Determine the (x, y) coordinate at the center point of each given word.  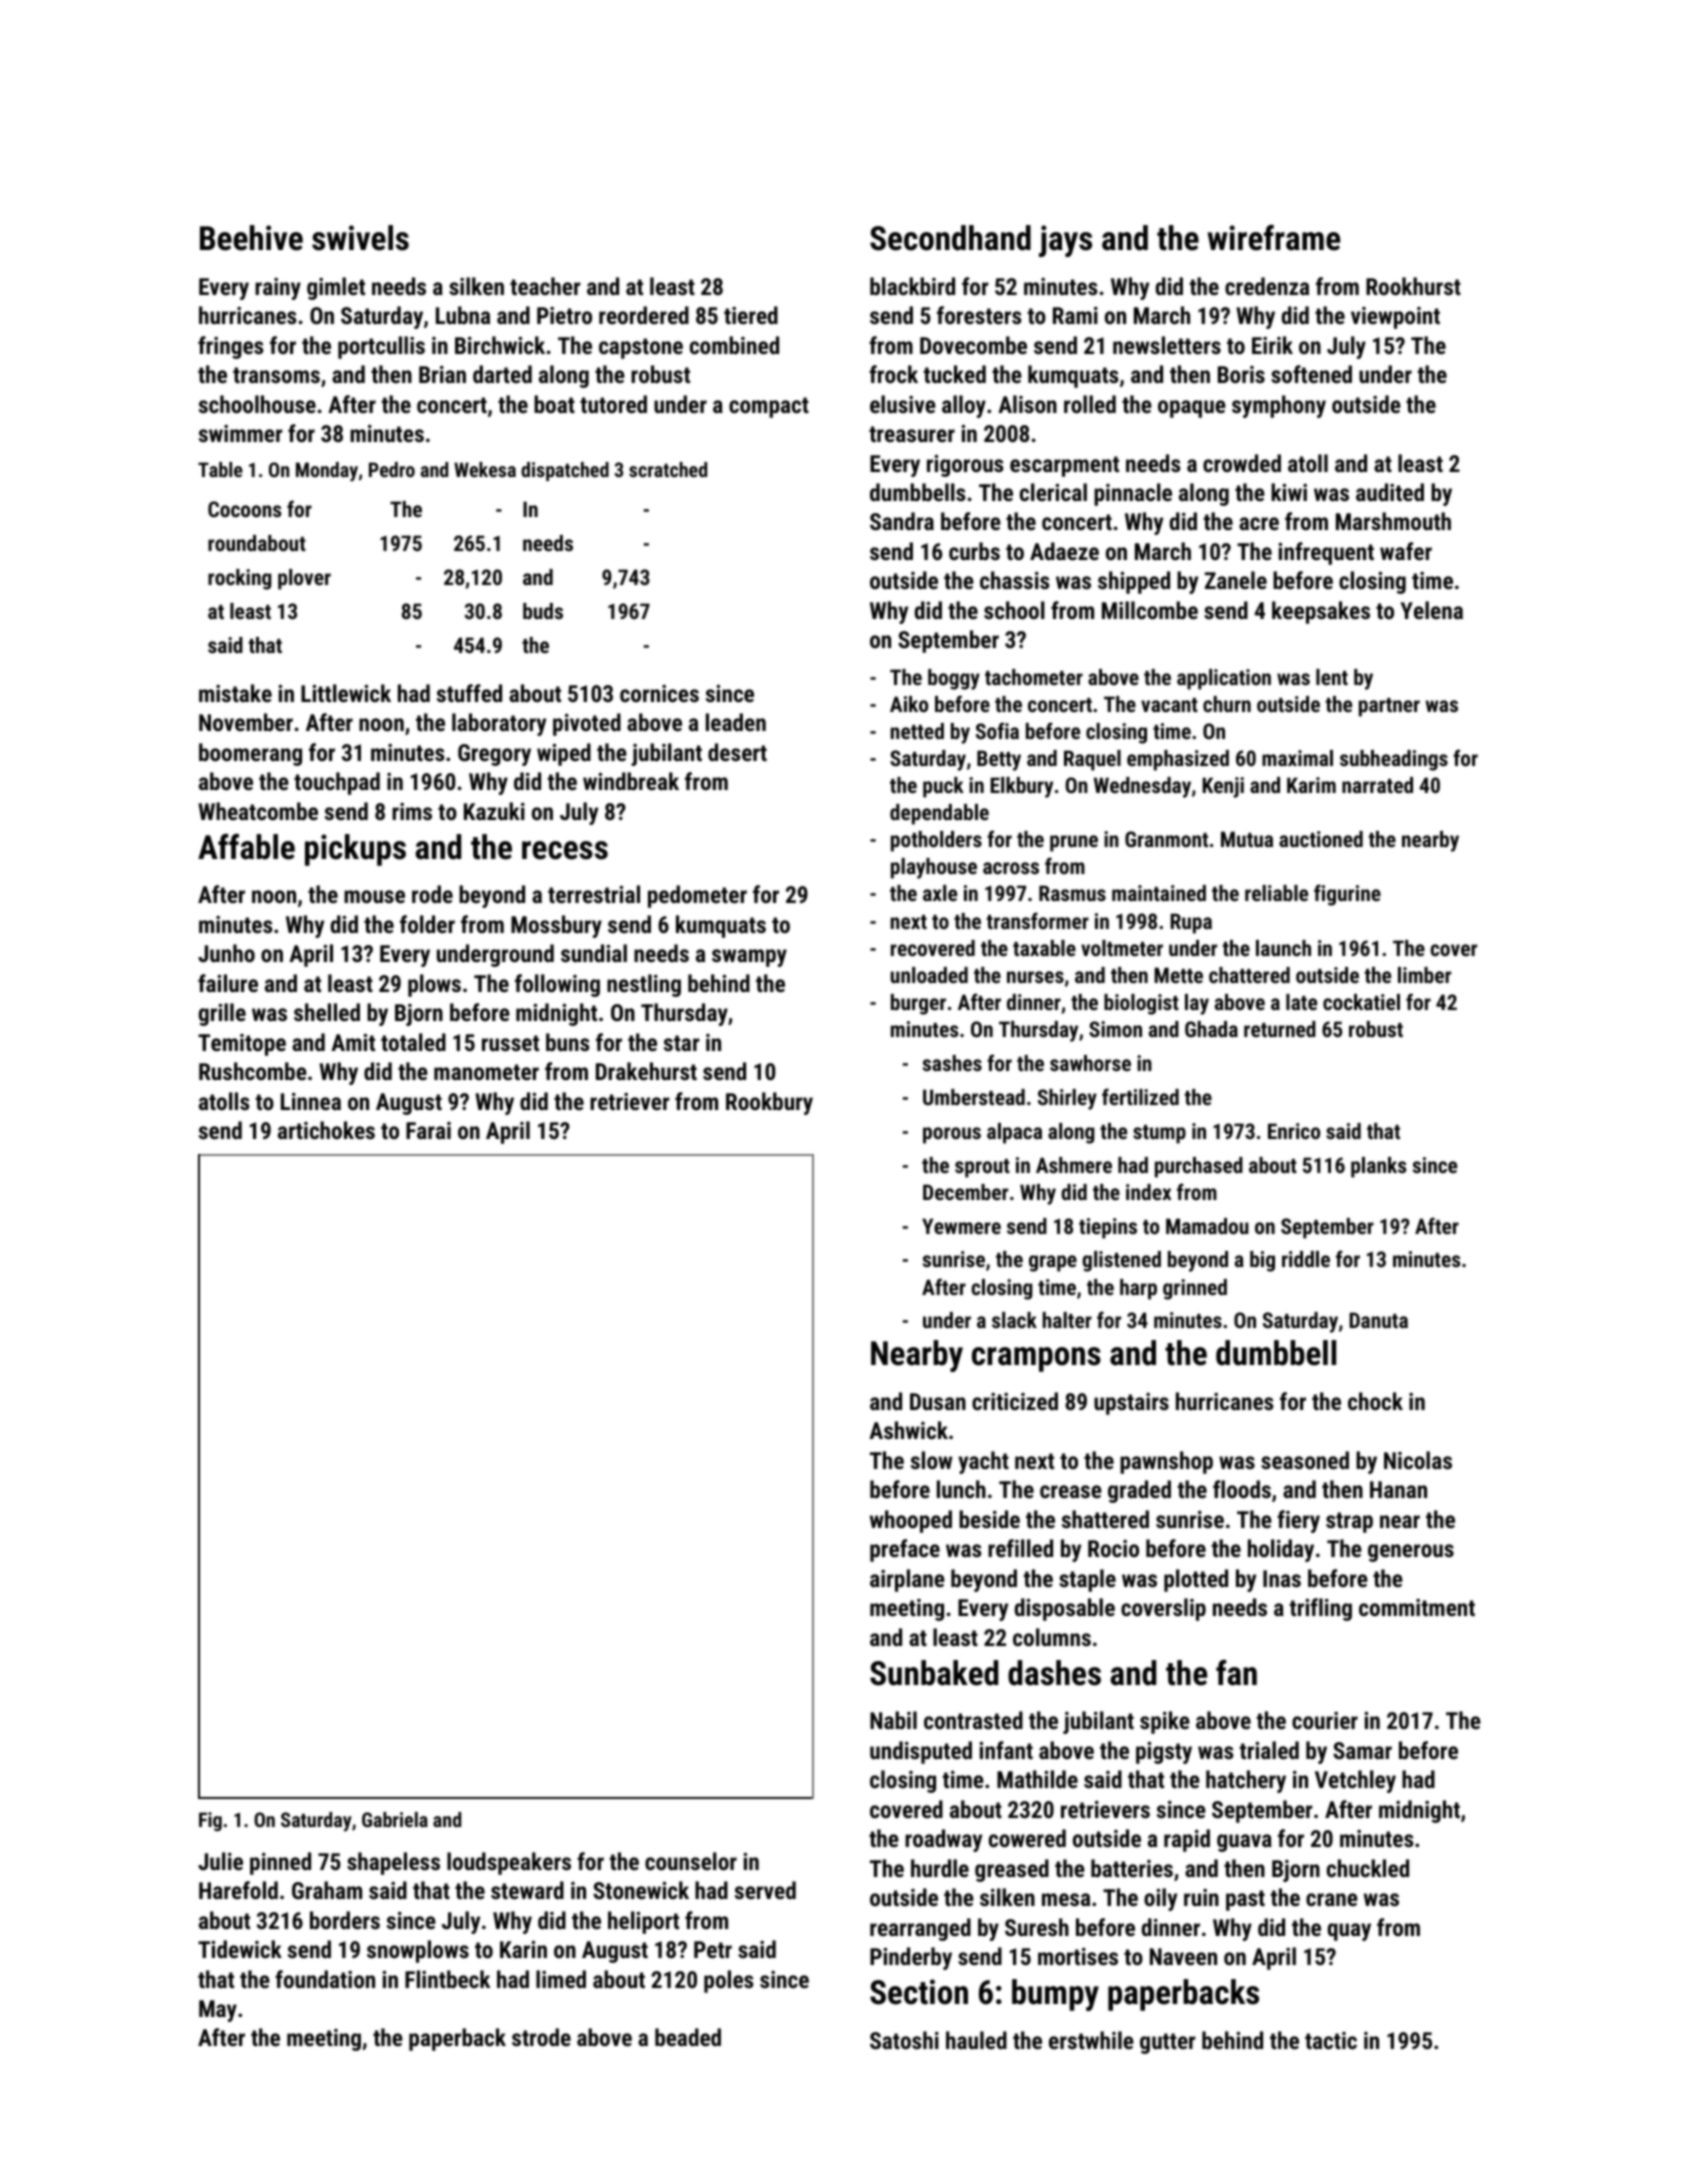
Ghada (1211, 1029)
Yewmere (961, 1226)
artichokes (326, 1130)
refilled (1020, 1548)
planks (1378, 1167)
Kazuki (494, 811)
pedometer (697, 896)
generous (1411, 1553)
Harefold (238, 1890)
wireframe (1274, 238)
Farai (428, 1130)
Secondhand (950, 238)
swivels (360, 238)
